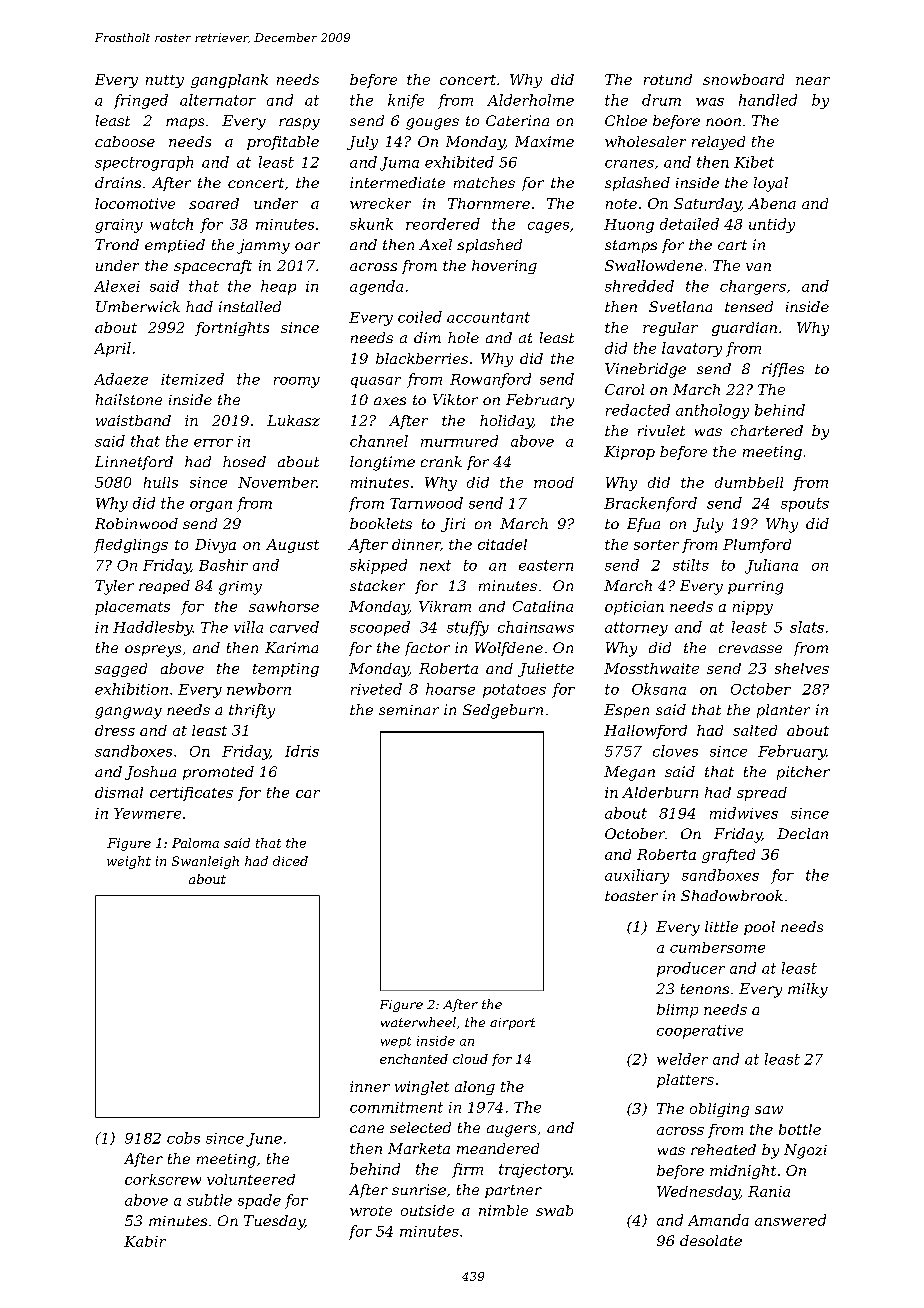 The image size is (924, 1308). Describe the element at coordinates (808, 990) in the document. I see `milky` at that location.
